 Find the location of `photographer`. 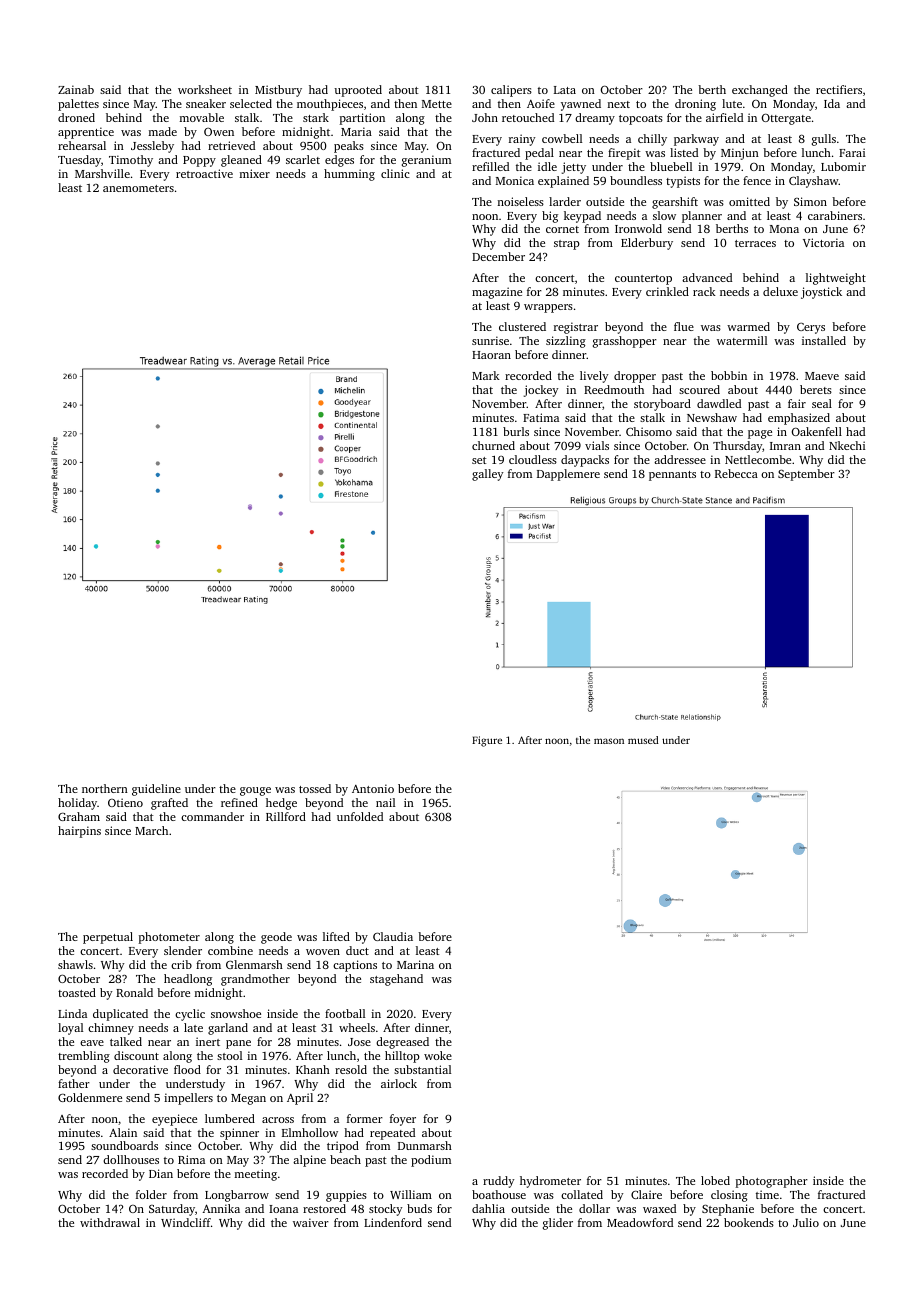

photographer is located at coordinates (771, 1182).
